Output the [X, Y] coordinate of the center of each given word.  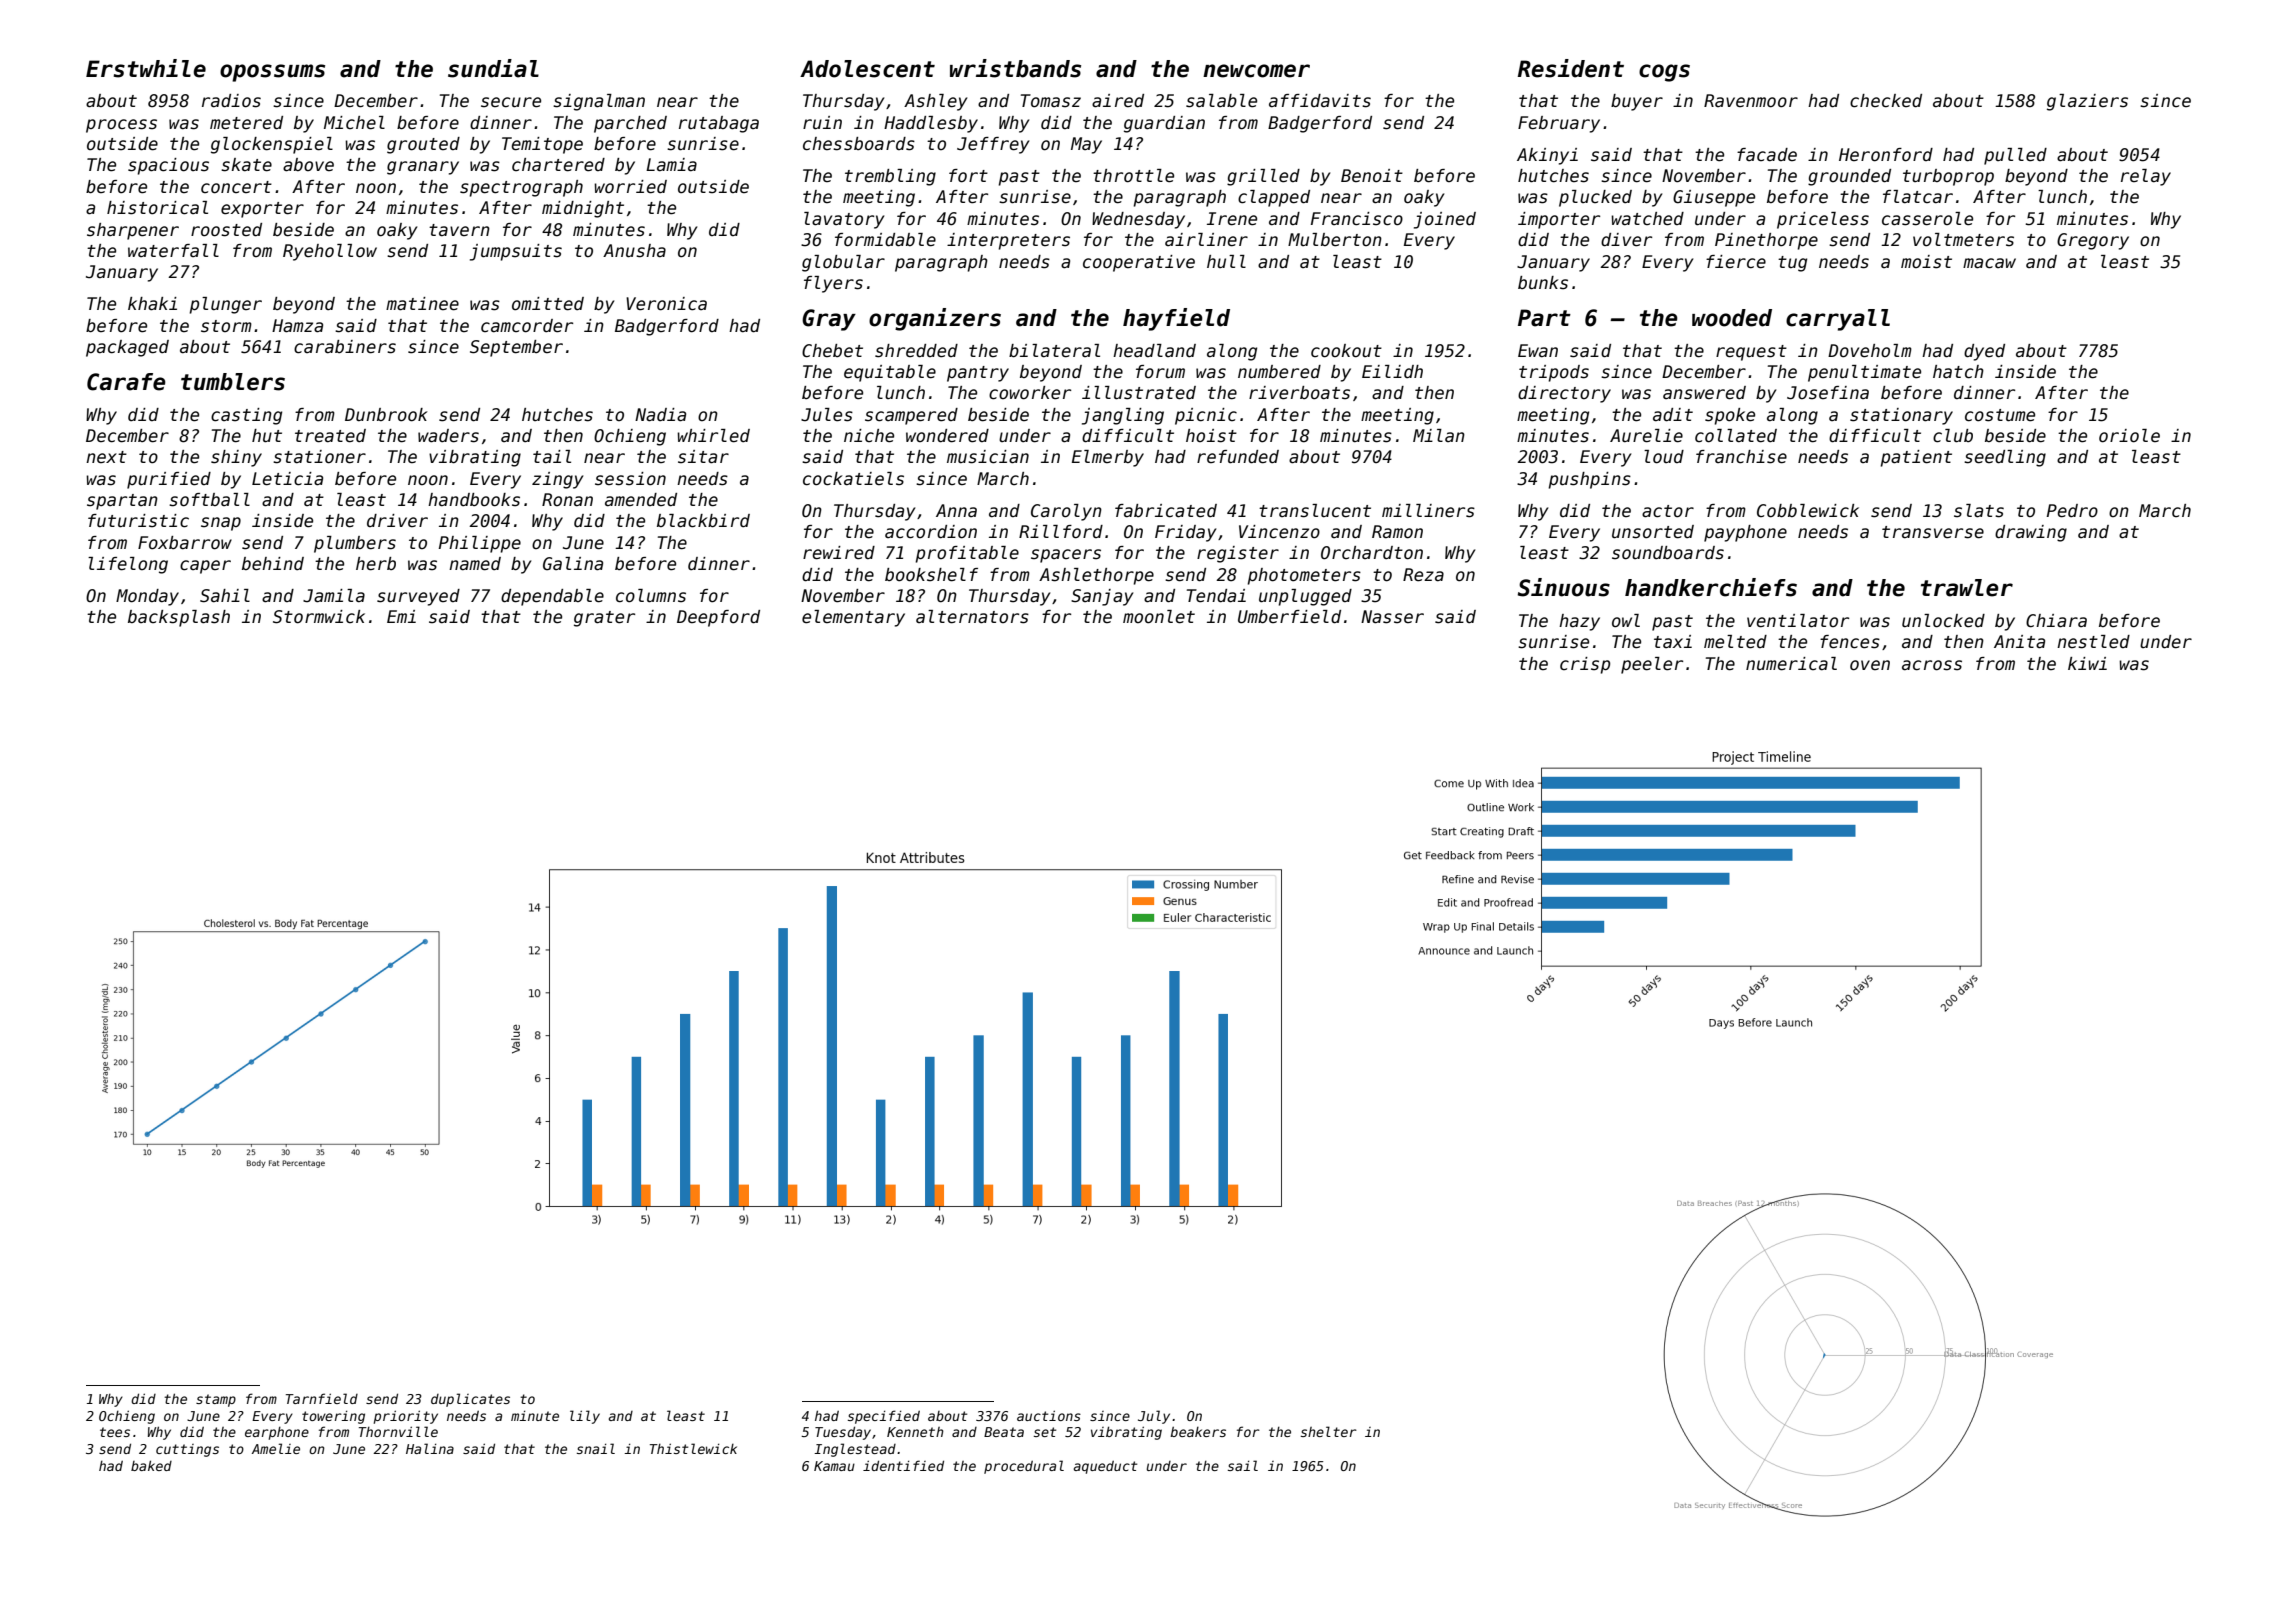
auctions [1049, 1415]
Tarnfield [322, 1398]
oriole [2129, 436]
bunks [1543, 283]
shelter [1329, 1431]
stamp [216, 1400]
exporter [262, 210]
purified [169, 480]
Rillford [1061, 532]
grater [604, 619]
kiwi [2087, 663]
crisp [1585, 665]
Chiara [2056, 621]
